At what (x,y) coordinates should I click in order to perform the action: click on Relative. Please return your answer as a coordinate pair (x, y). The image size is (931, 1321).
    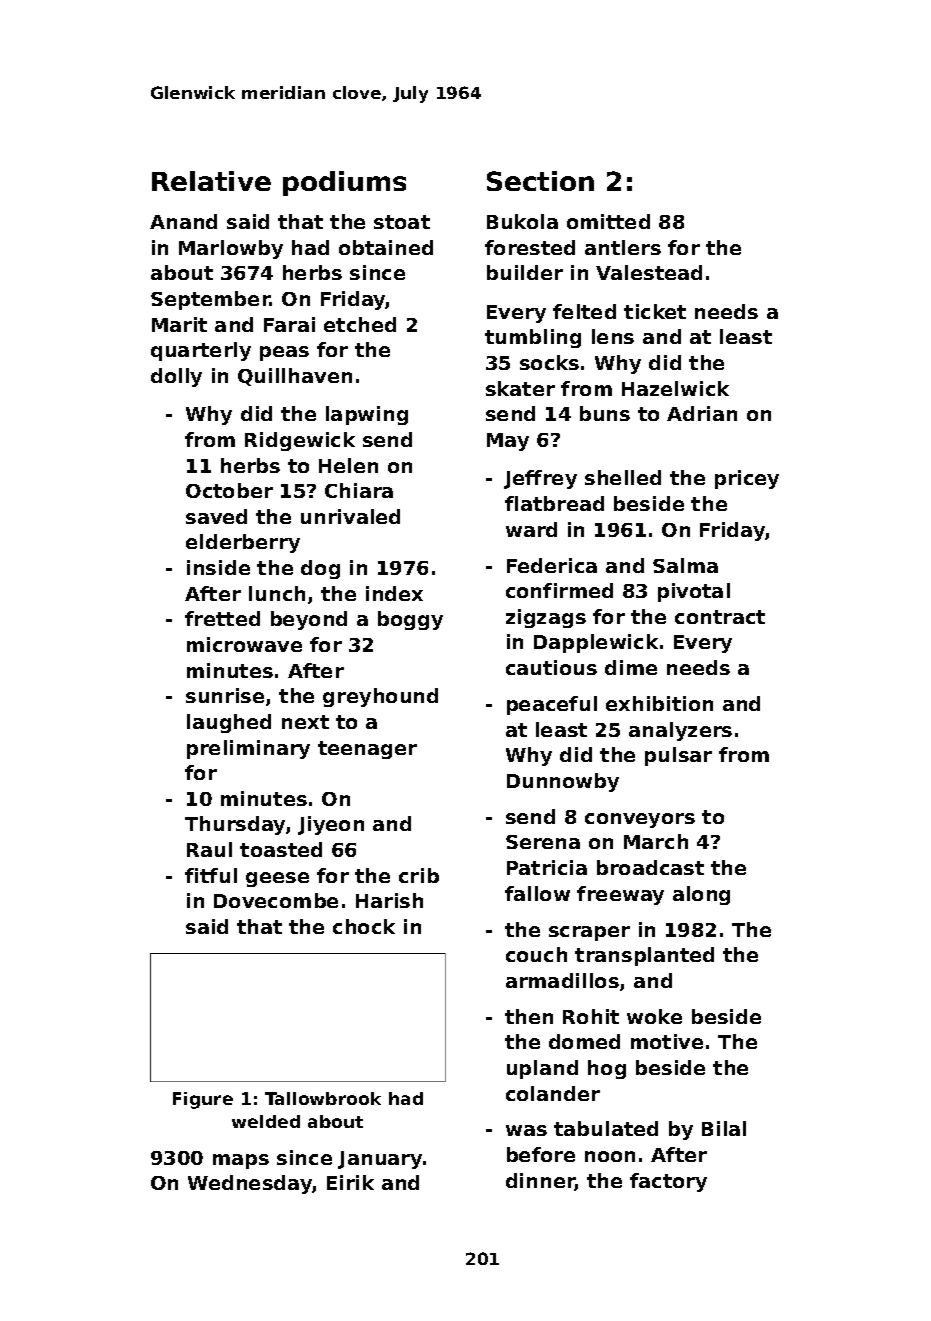
    Looking at the image, I should click on (211, 181).
